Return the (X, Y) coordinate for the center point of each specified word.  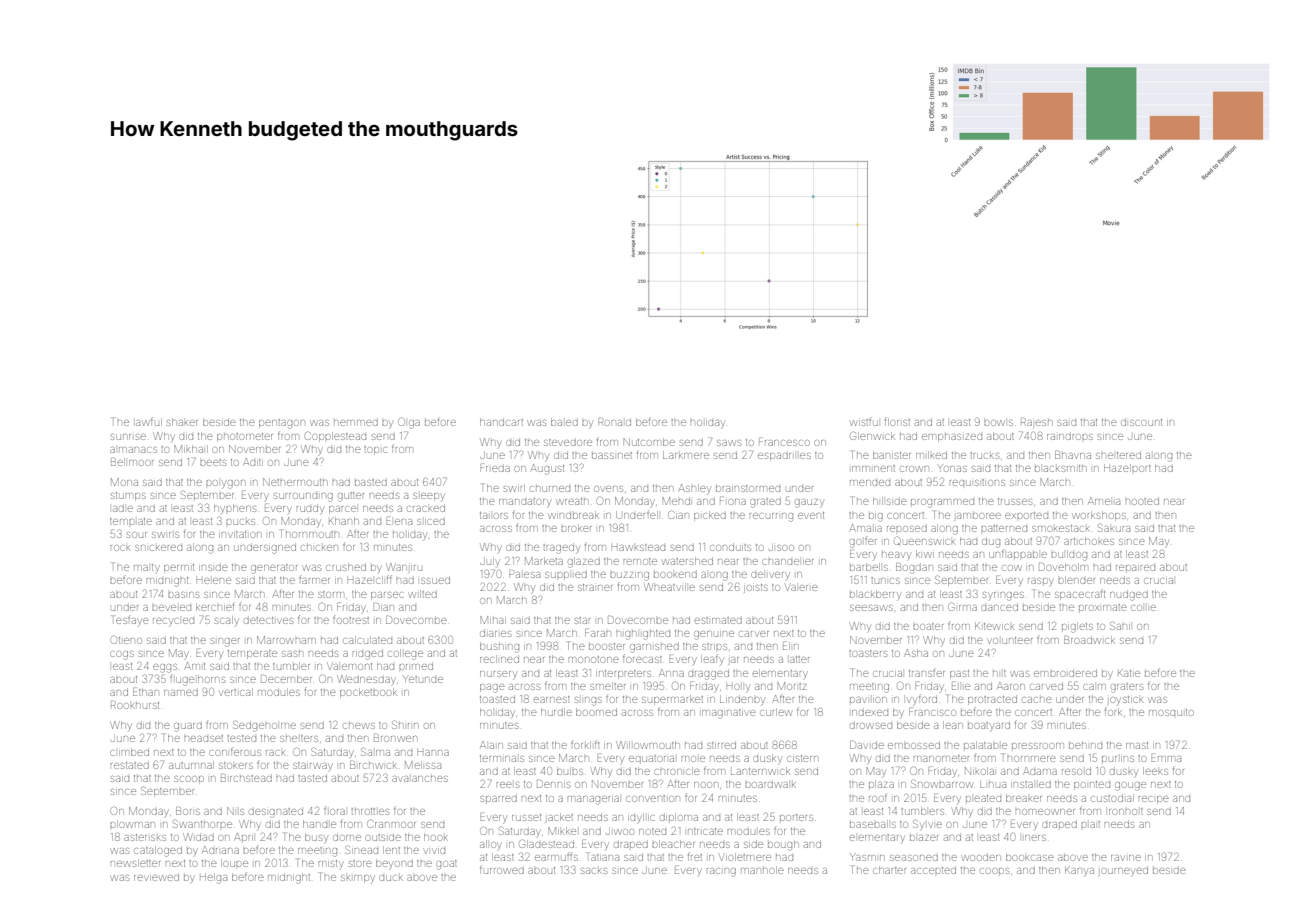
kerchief (215, 606)
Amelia (1104, 501)
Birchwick (373, 765)
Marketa (544, 561)
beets (213, 462)
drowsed (871, 726)
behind (1085, 746)
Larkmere (686, 455)
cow (1012, 568)
